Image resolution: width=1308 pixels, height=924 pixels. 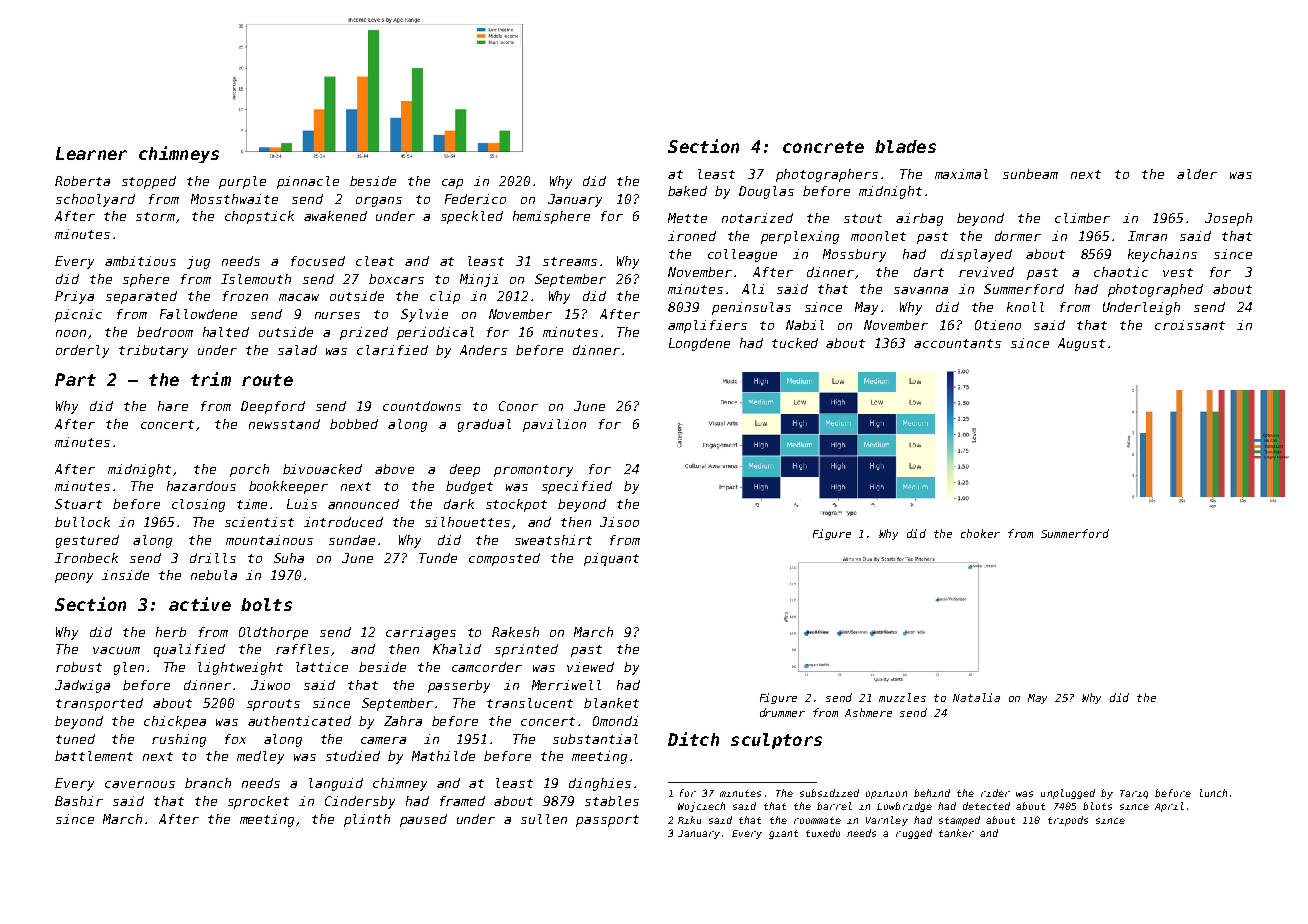 What do you see at coordinates (957, 343) in the image?
I see `accountants` at bounding box center [957, 343].
